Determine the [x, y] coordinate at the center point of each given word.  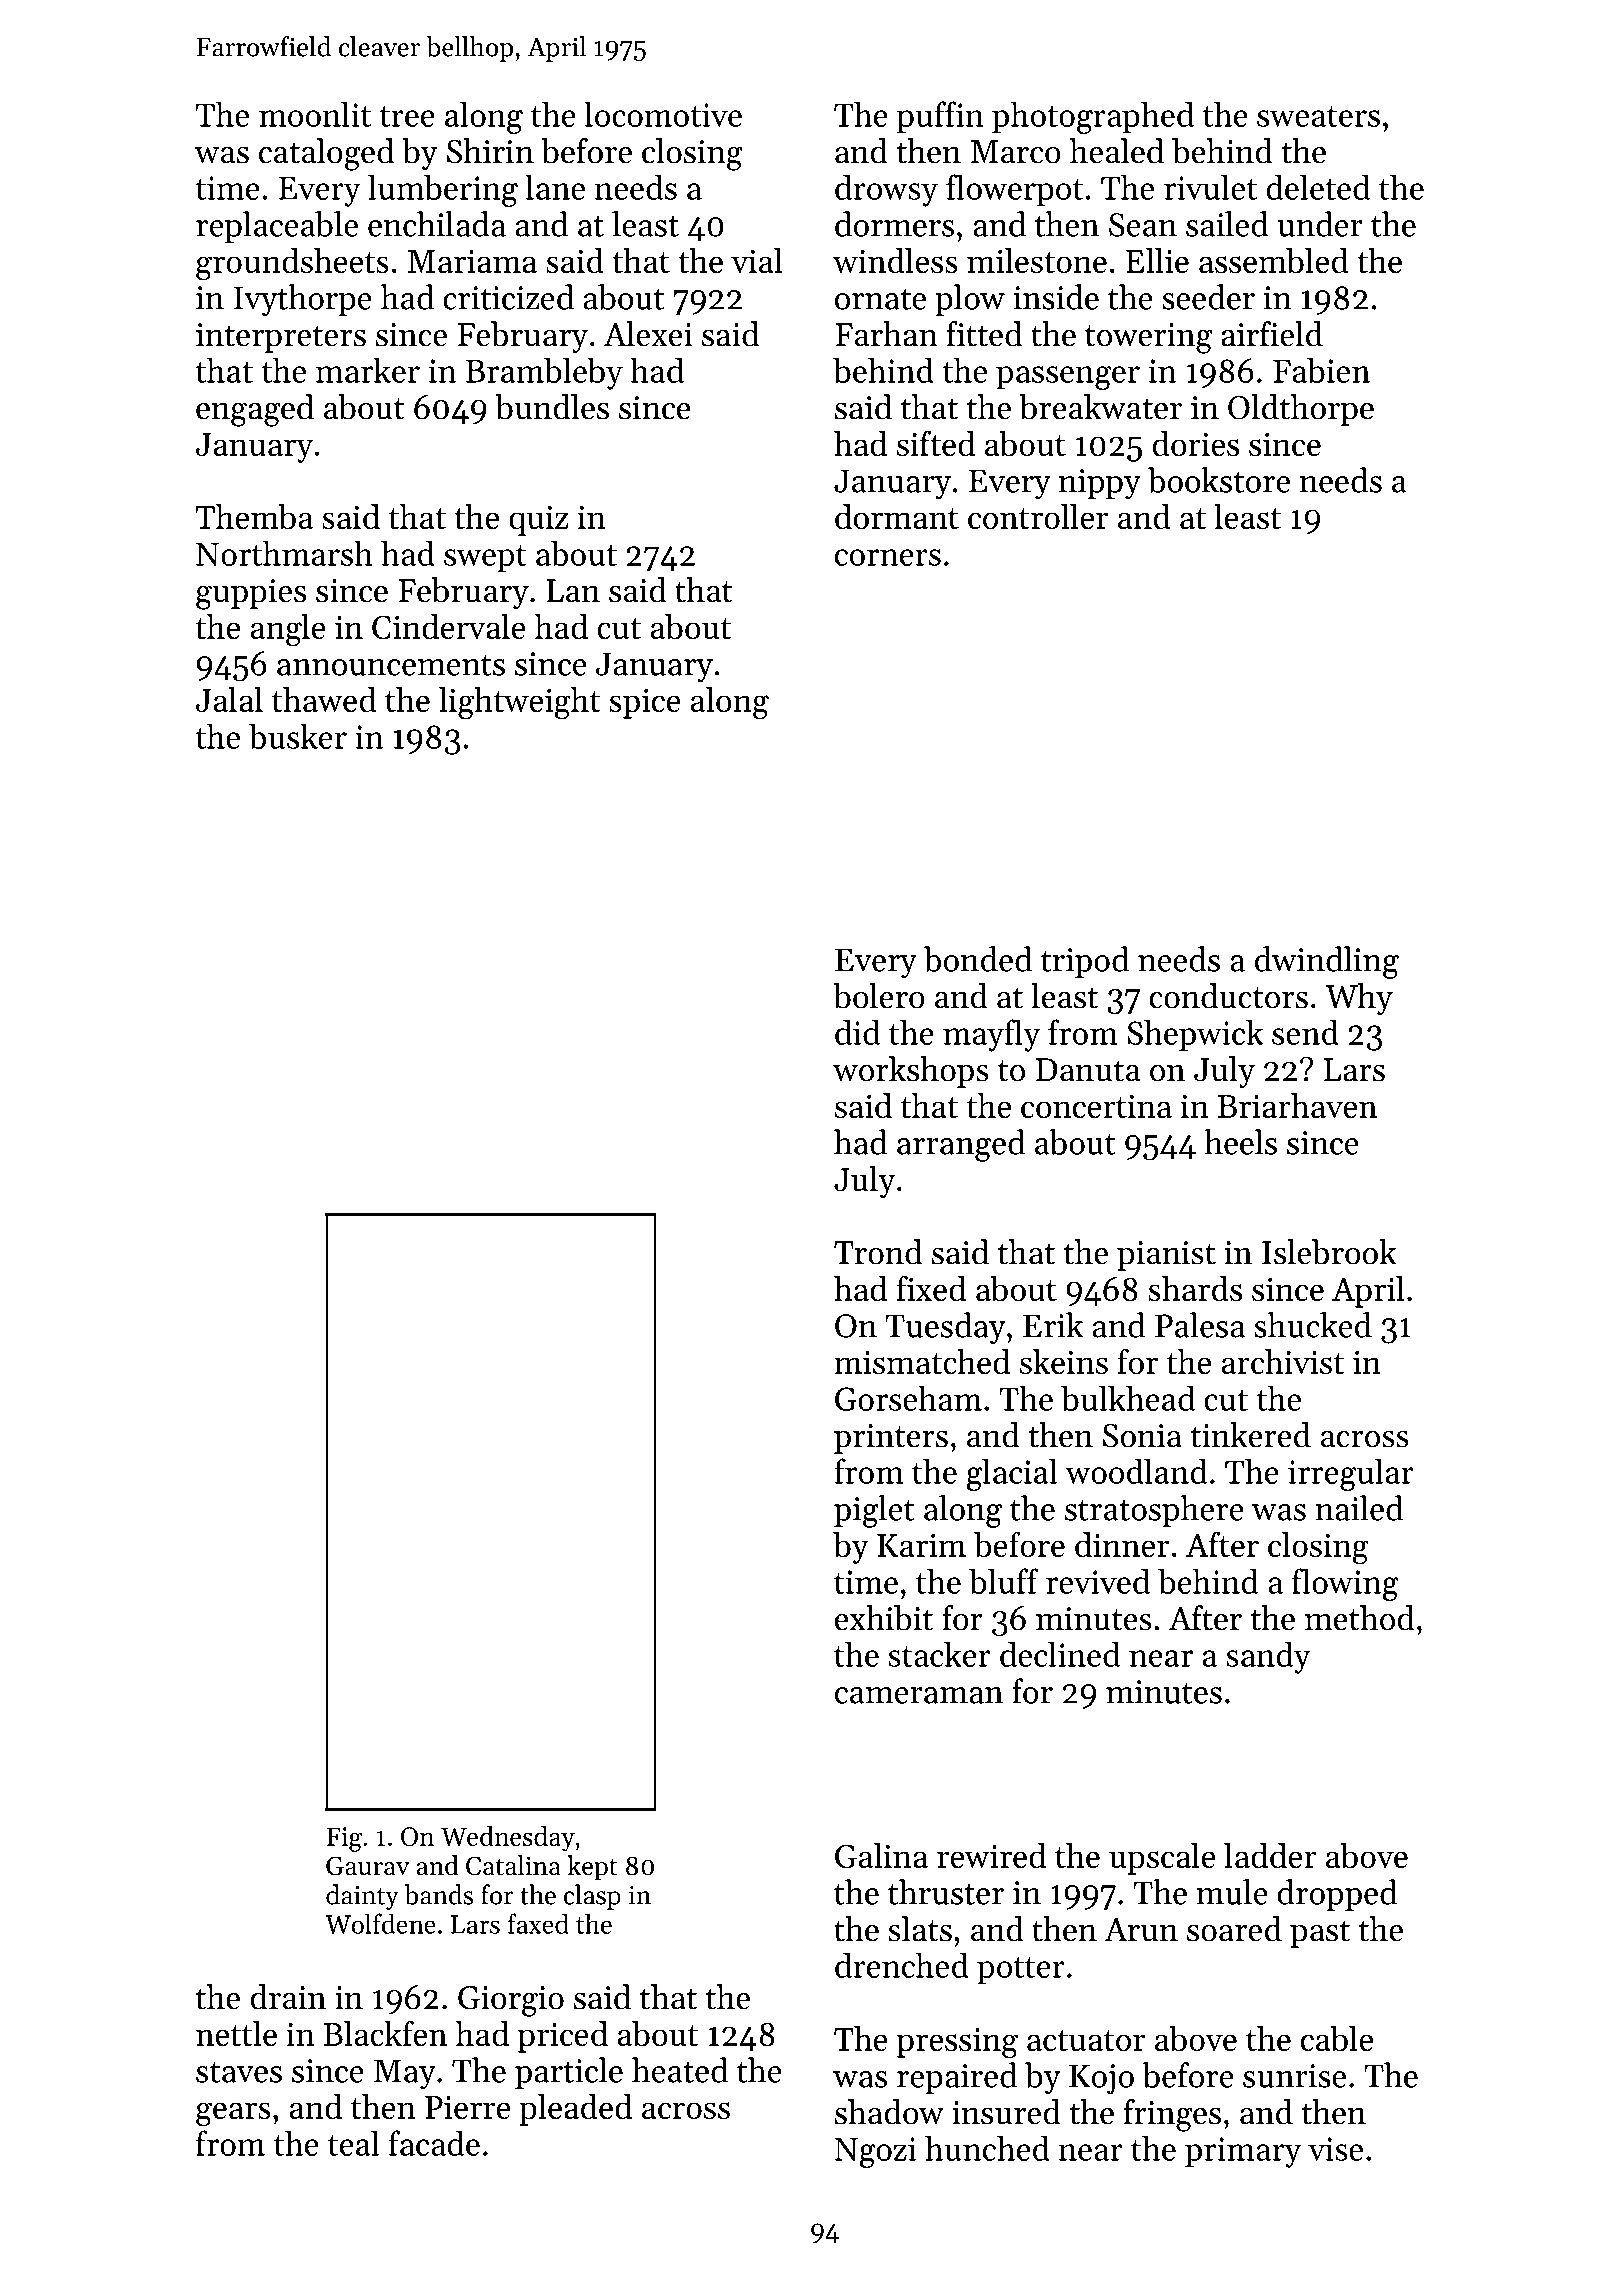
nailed [1359, 1508]
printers [891, 1439]
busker [298, 736]
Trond [878, 1252]
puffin [940, 117]
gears [233, 2114]
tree [407, 116]
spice [645, 703]
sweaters [1318, 116]
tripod [1085, 962]
